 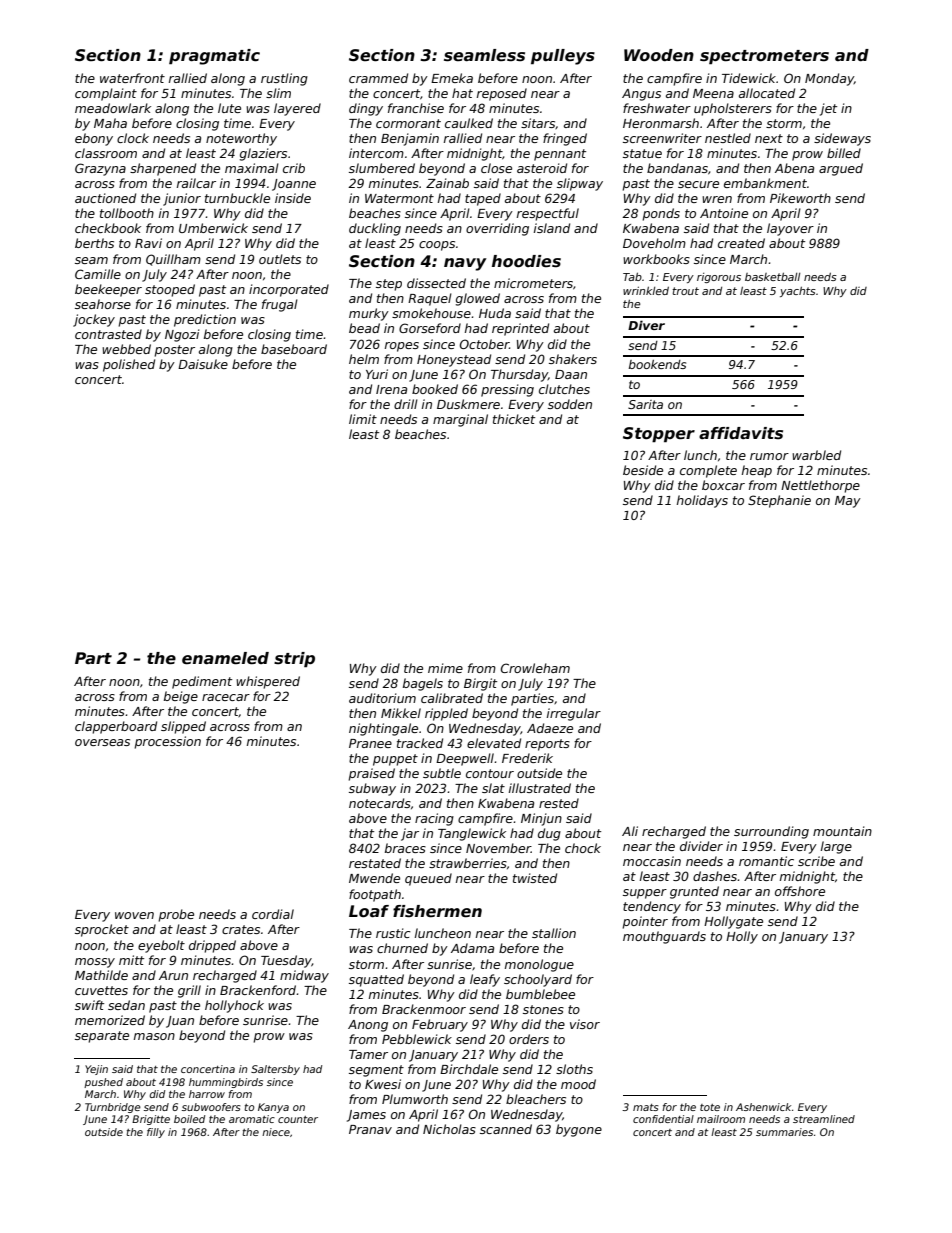 What do you see at coordinates (790, 229) in the screenshot?
I see `layover` at bounding box center [790, 229].
